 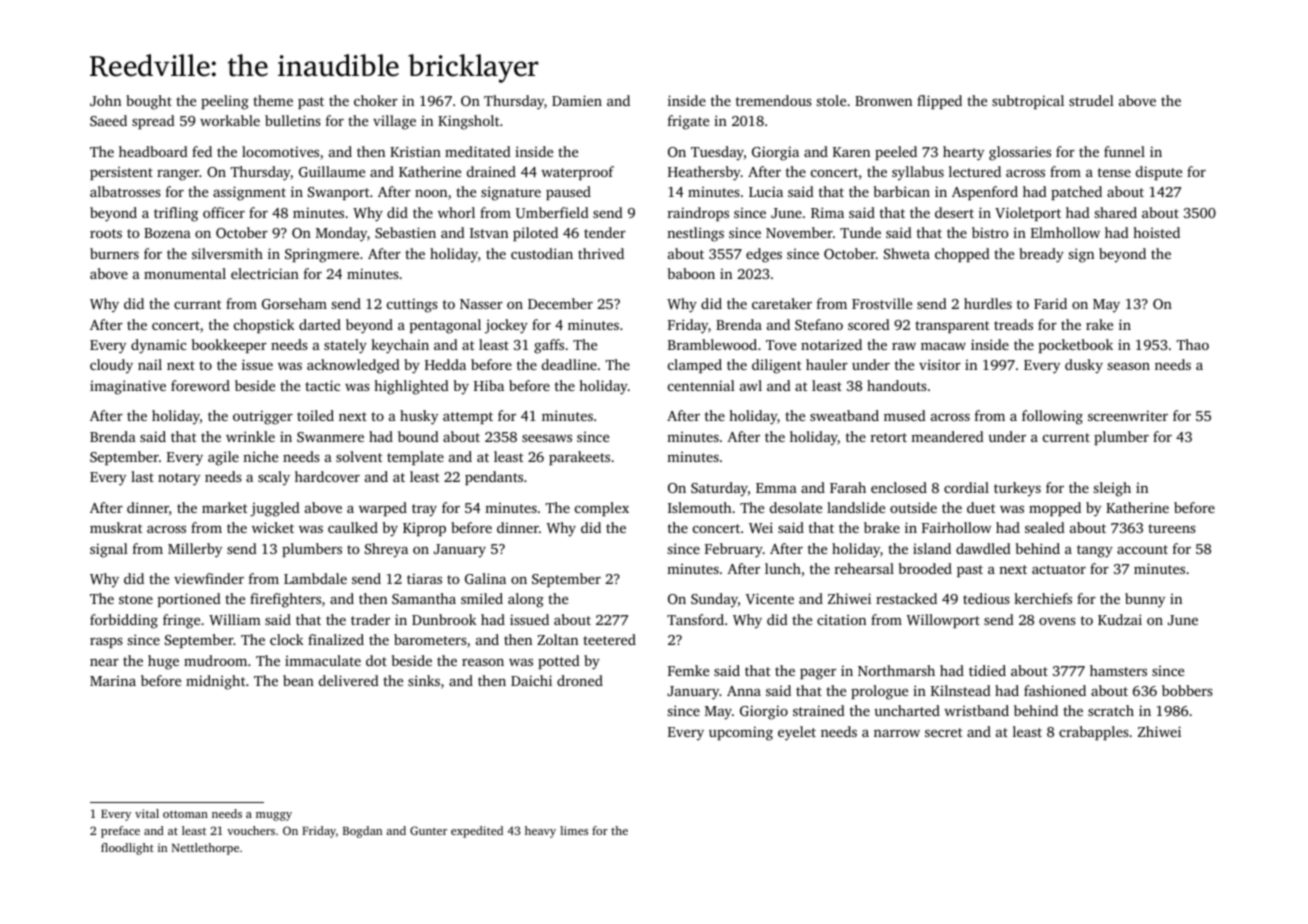 I want to click on Shweta, so click(x=907, y=253).
